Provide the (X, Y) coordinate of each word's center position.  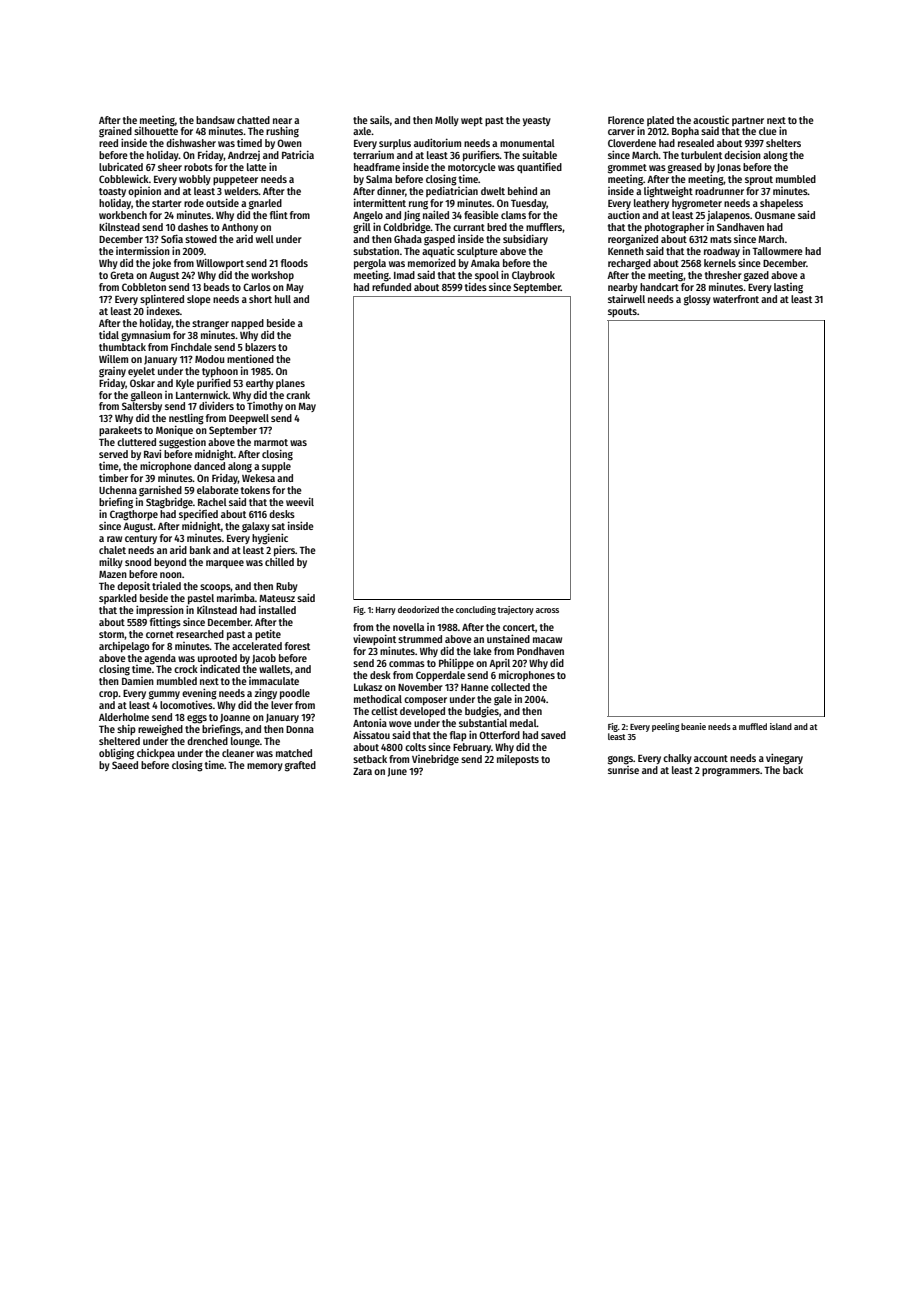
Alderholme (124, 717)
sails (380, 120)
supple (276, 467)
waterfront (736, 299)
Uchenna (118, 490)
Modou (209, 359)
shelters (783, 143)
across (547, 610)
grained (115, 132)
